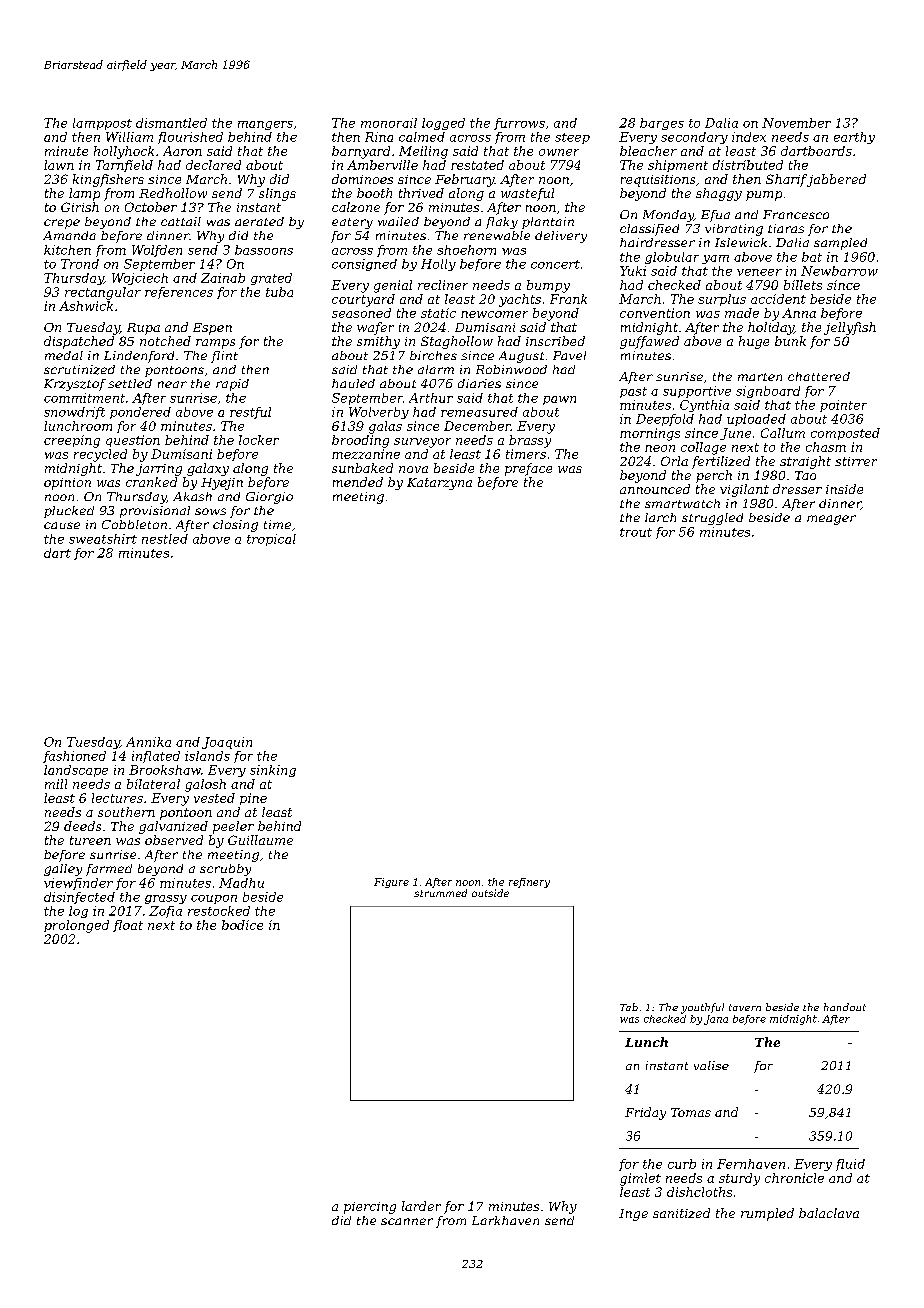 Image resolution: width=924 pixels, height=1308 pixels. Describe the element at coordinates (629, 1007) in the screenshot. I see `Tab` at that location.
